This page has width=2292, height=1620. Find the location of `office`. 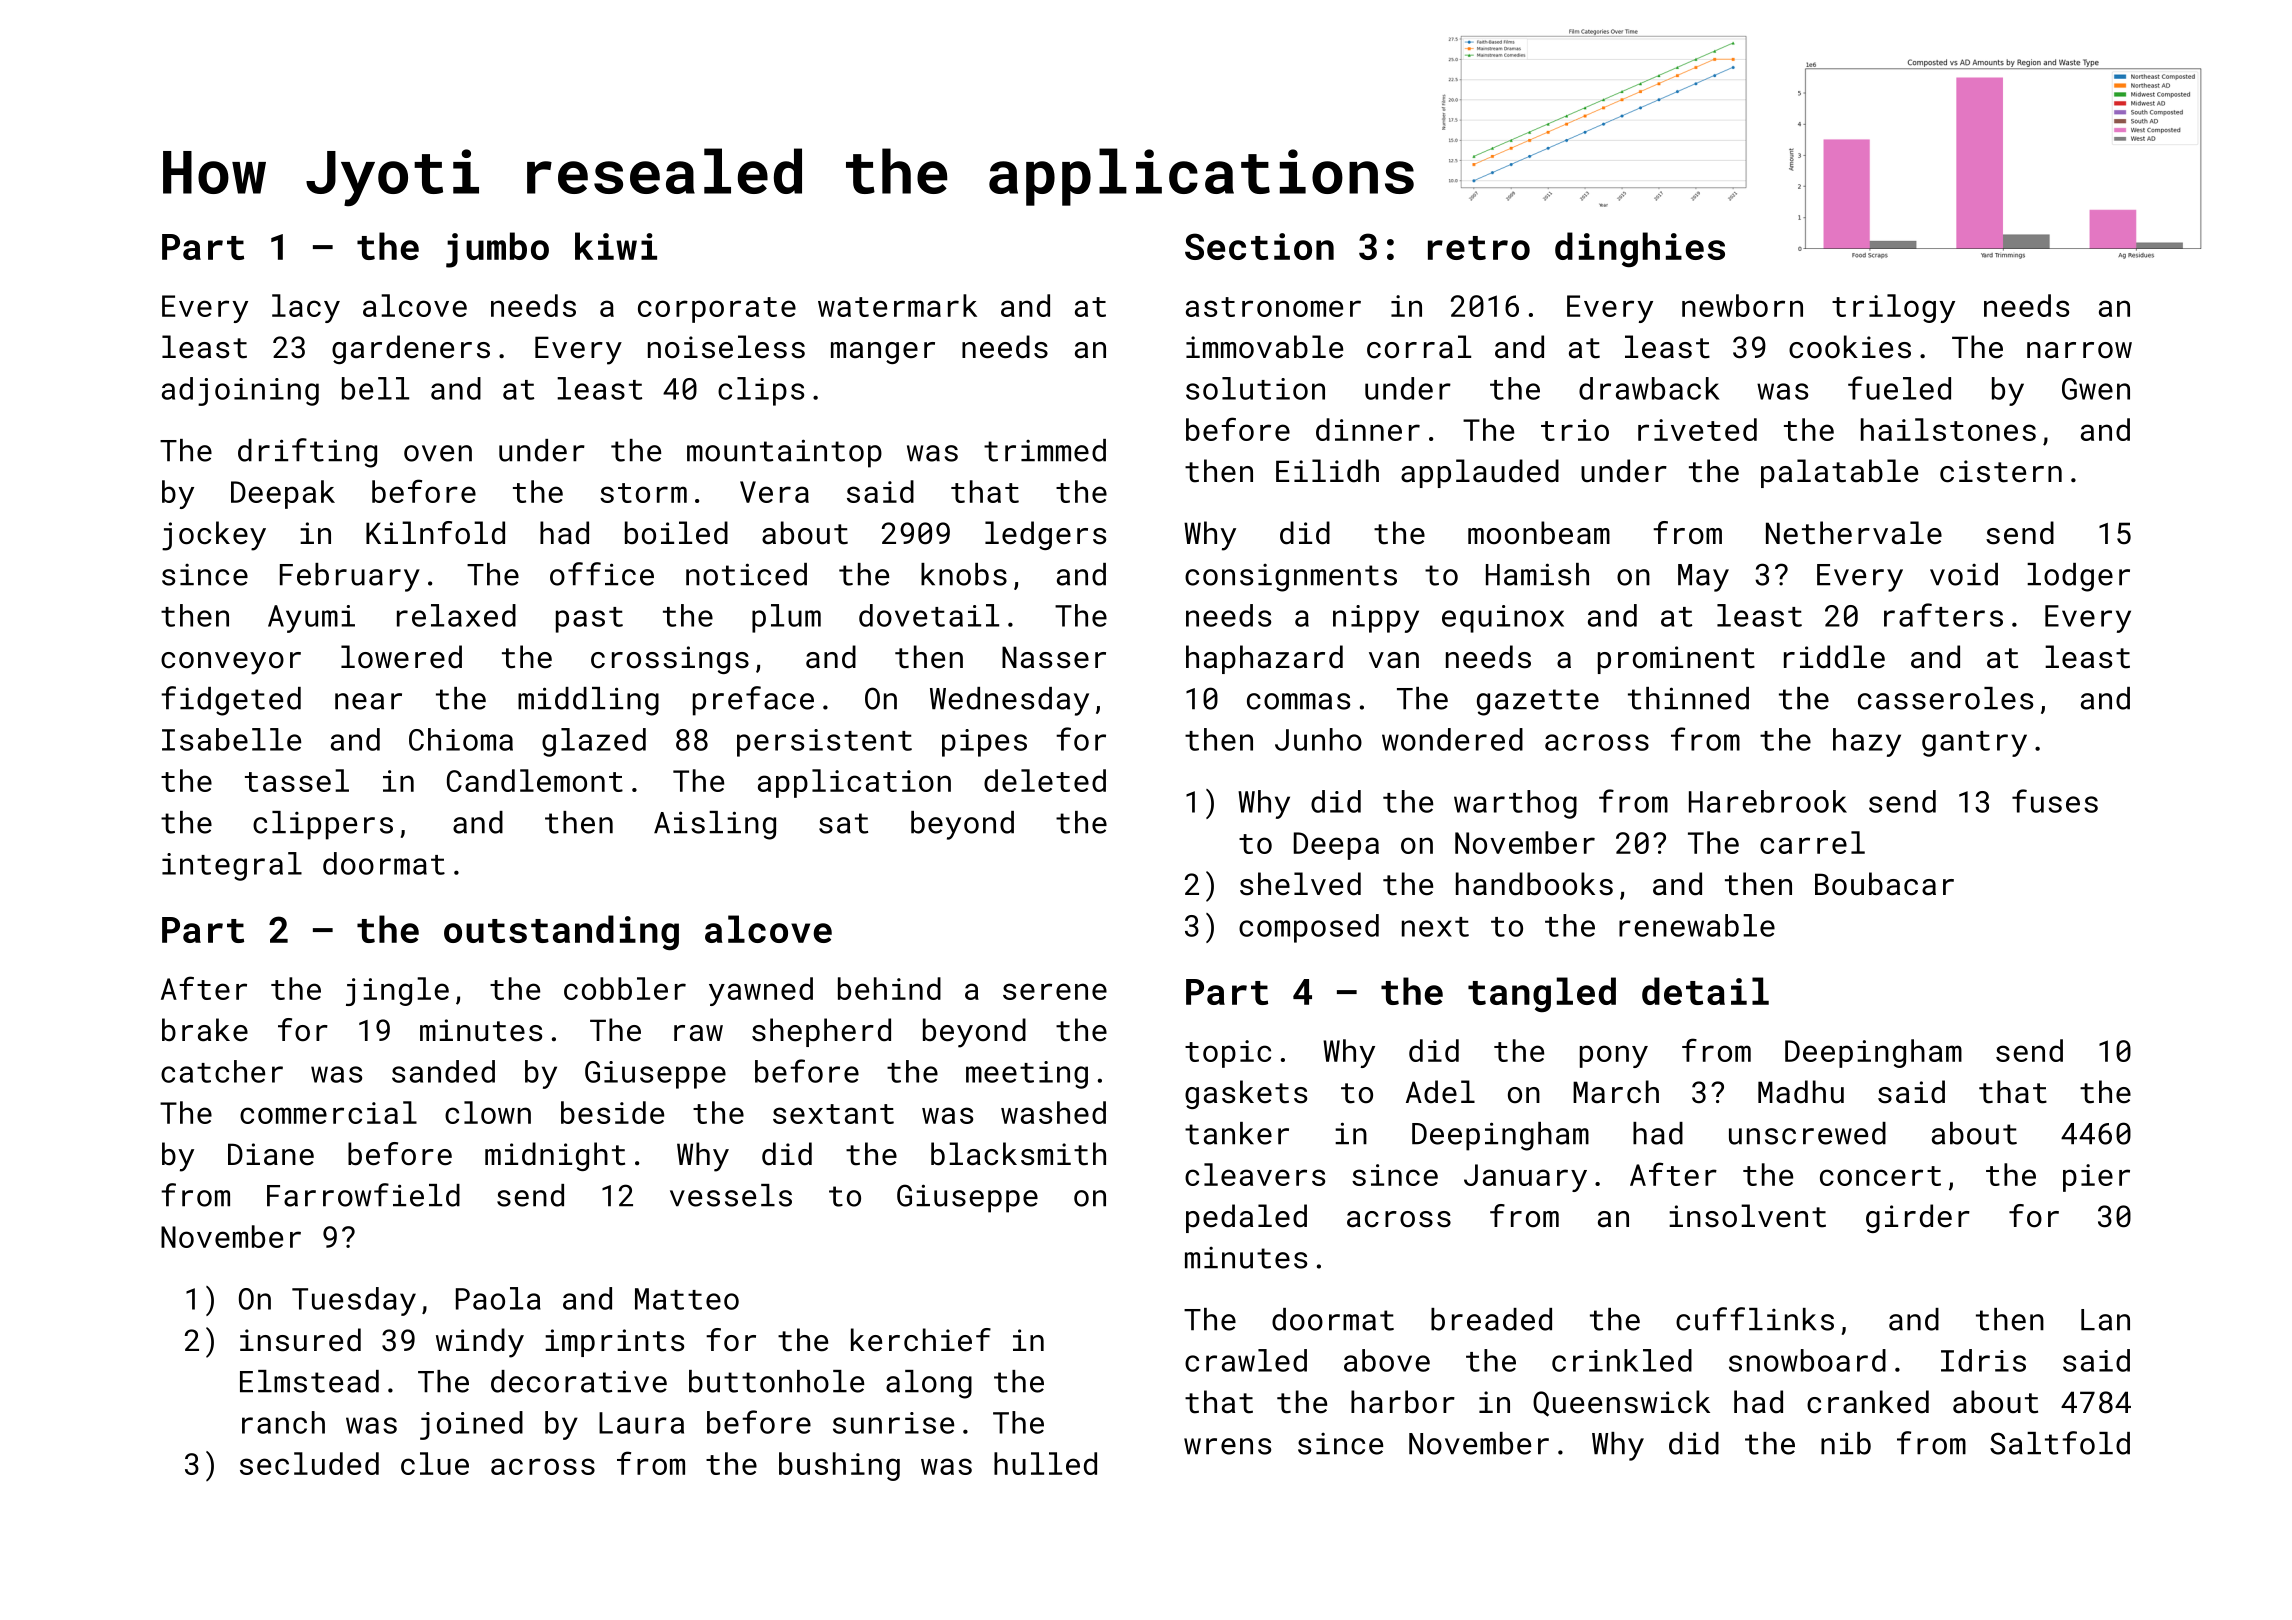

office is located at coordinates (602, 574).
